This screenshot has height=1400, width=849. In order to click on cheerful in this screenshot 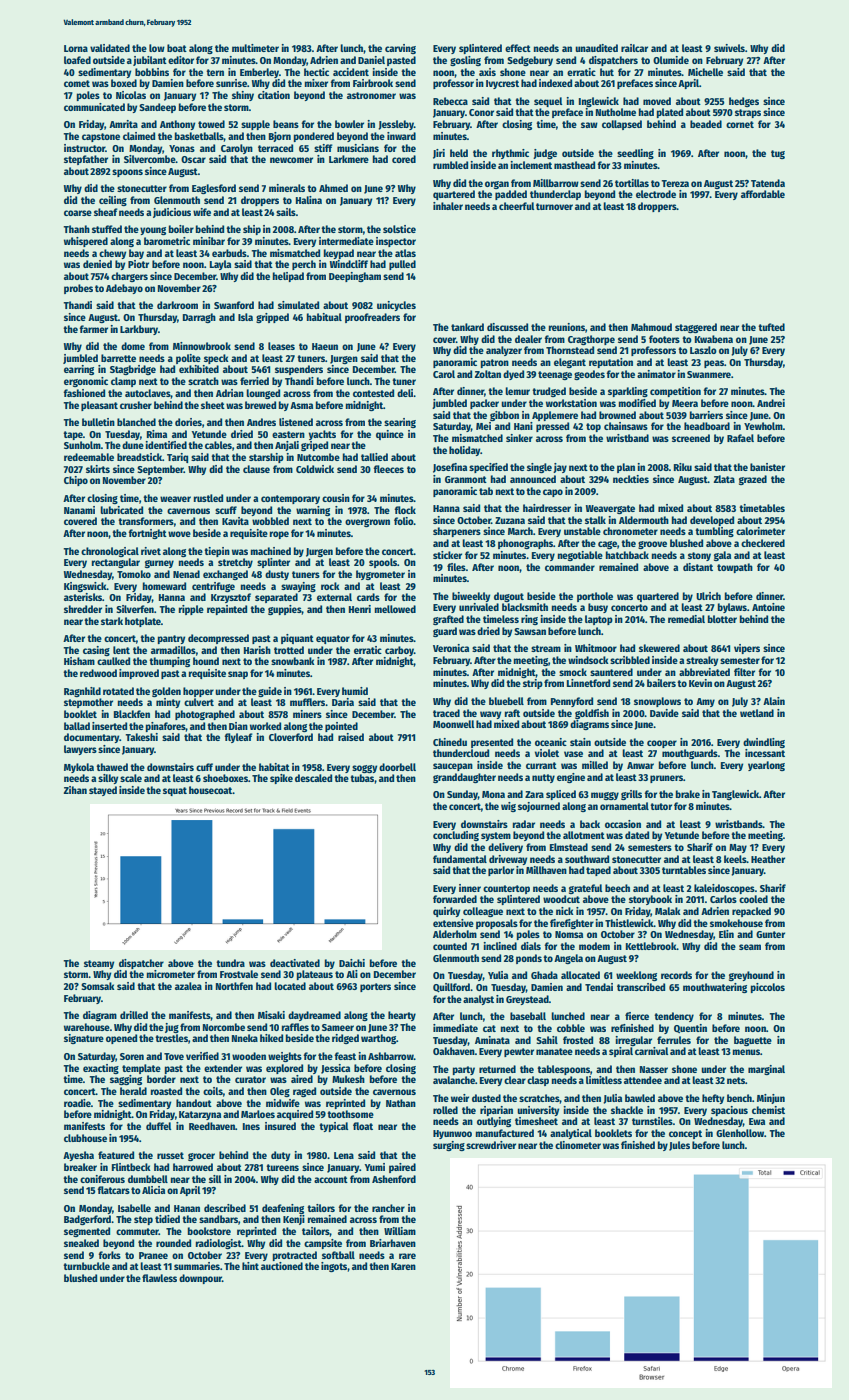, I will do `click(517, 206)`.
